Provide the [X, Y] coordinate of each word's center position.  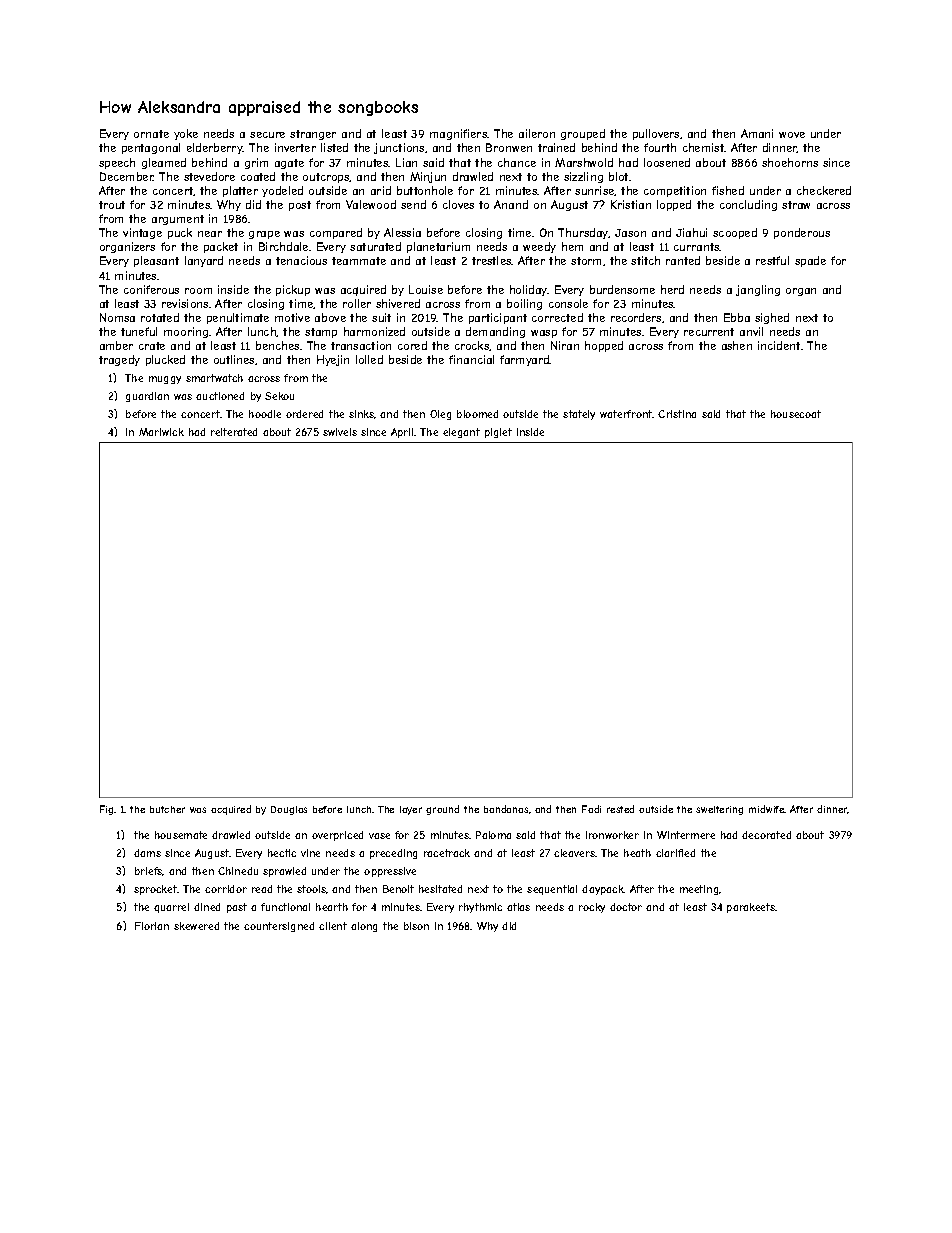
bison [416, 926]
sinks [361, 414]
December [127, 176]
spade [810, 261]
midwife [767, 809]
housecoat [796, 414]
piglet [498, 433]
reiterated [234, 432]
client [333, 926]
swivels [340, 432]
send [413, 204]
